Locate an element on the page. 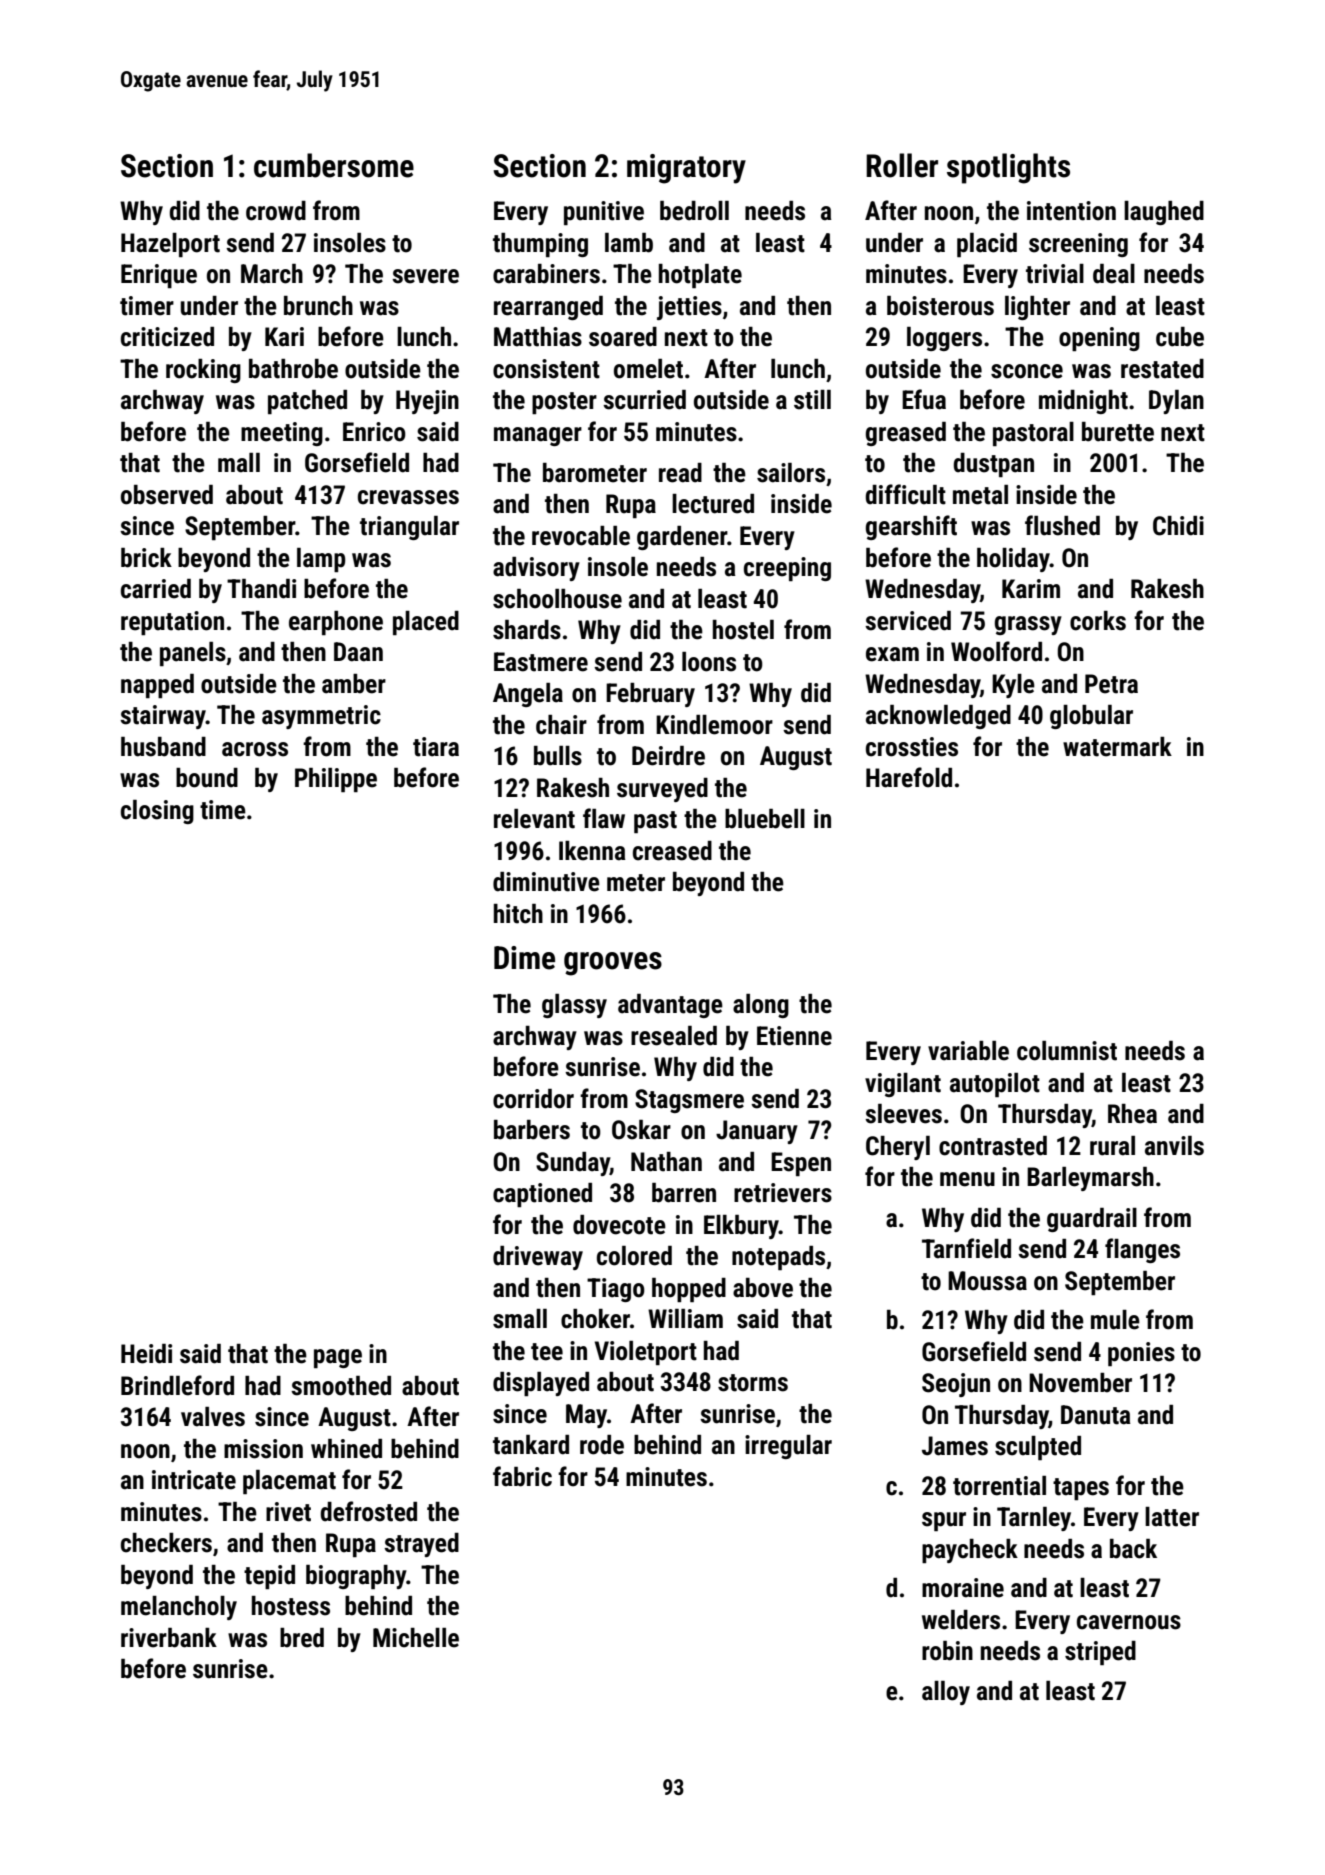 Image resolution: width=1325 pixels, height=1875 pixels. bound is located at coordinates (207, 778).
